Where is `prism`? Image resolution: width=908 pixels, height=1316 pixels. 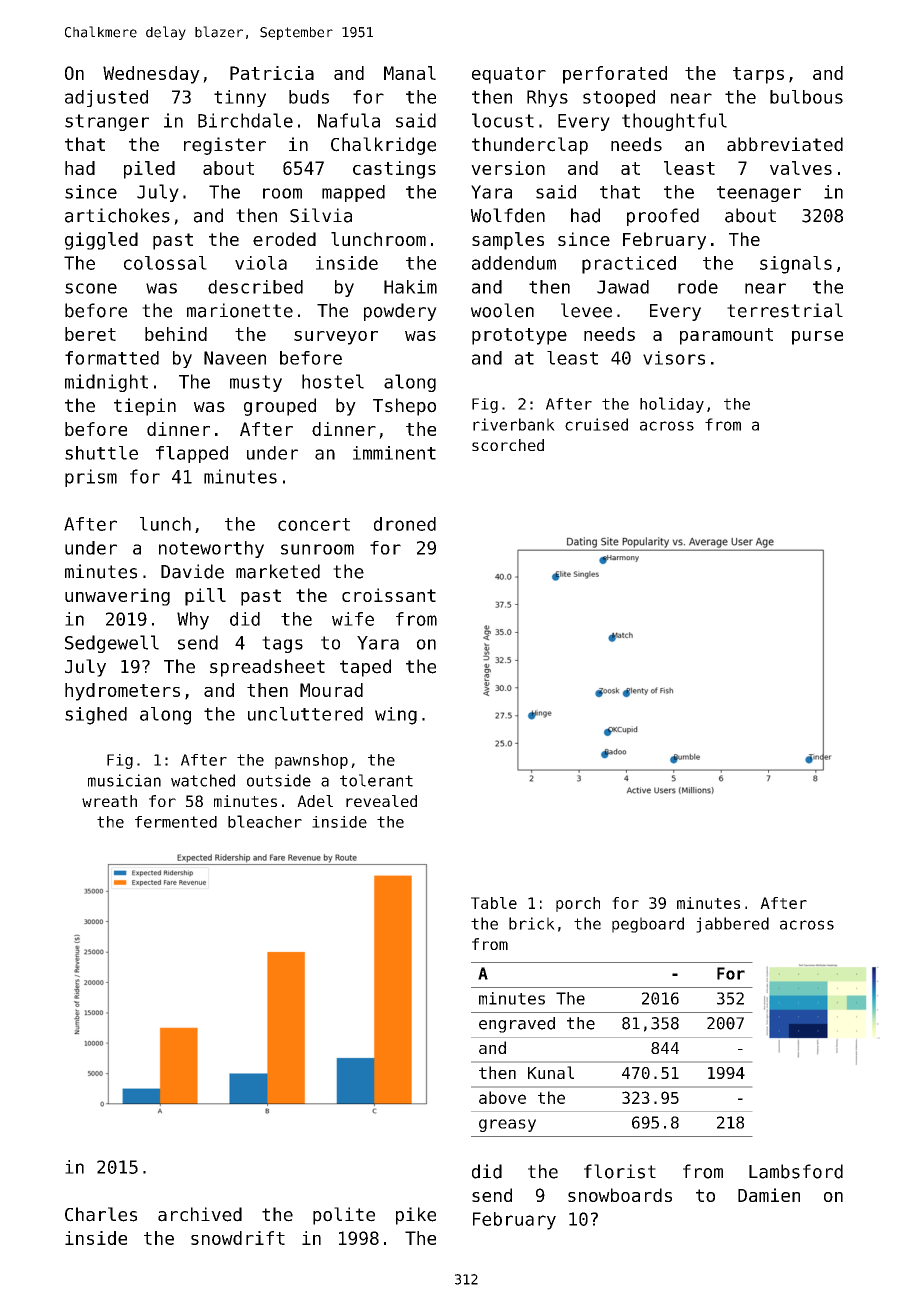
prism is located at coordinates (91, 478).
